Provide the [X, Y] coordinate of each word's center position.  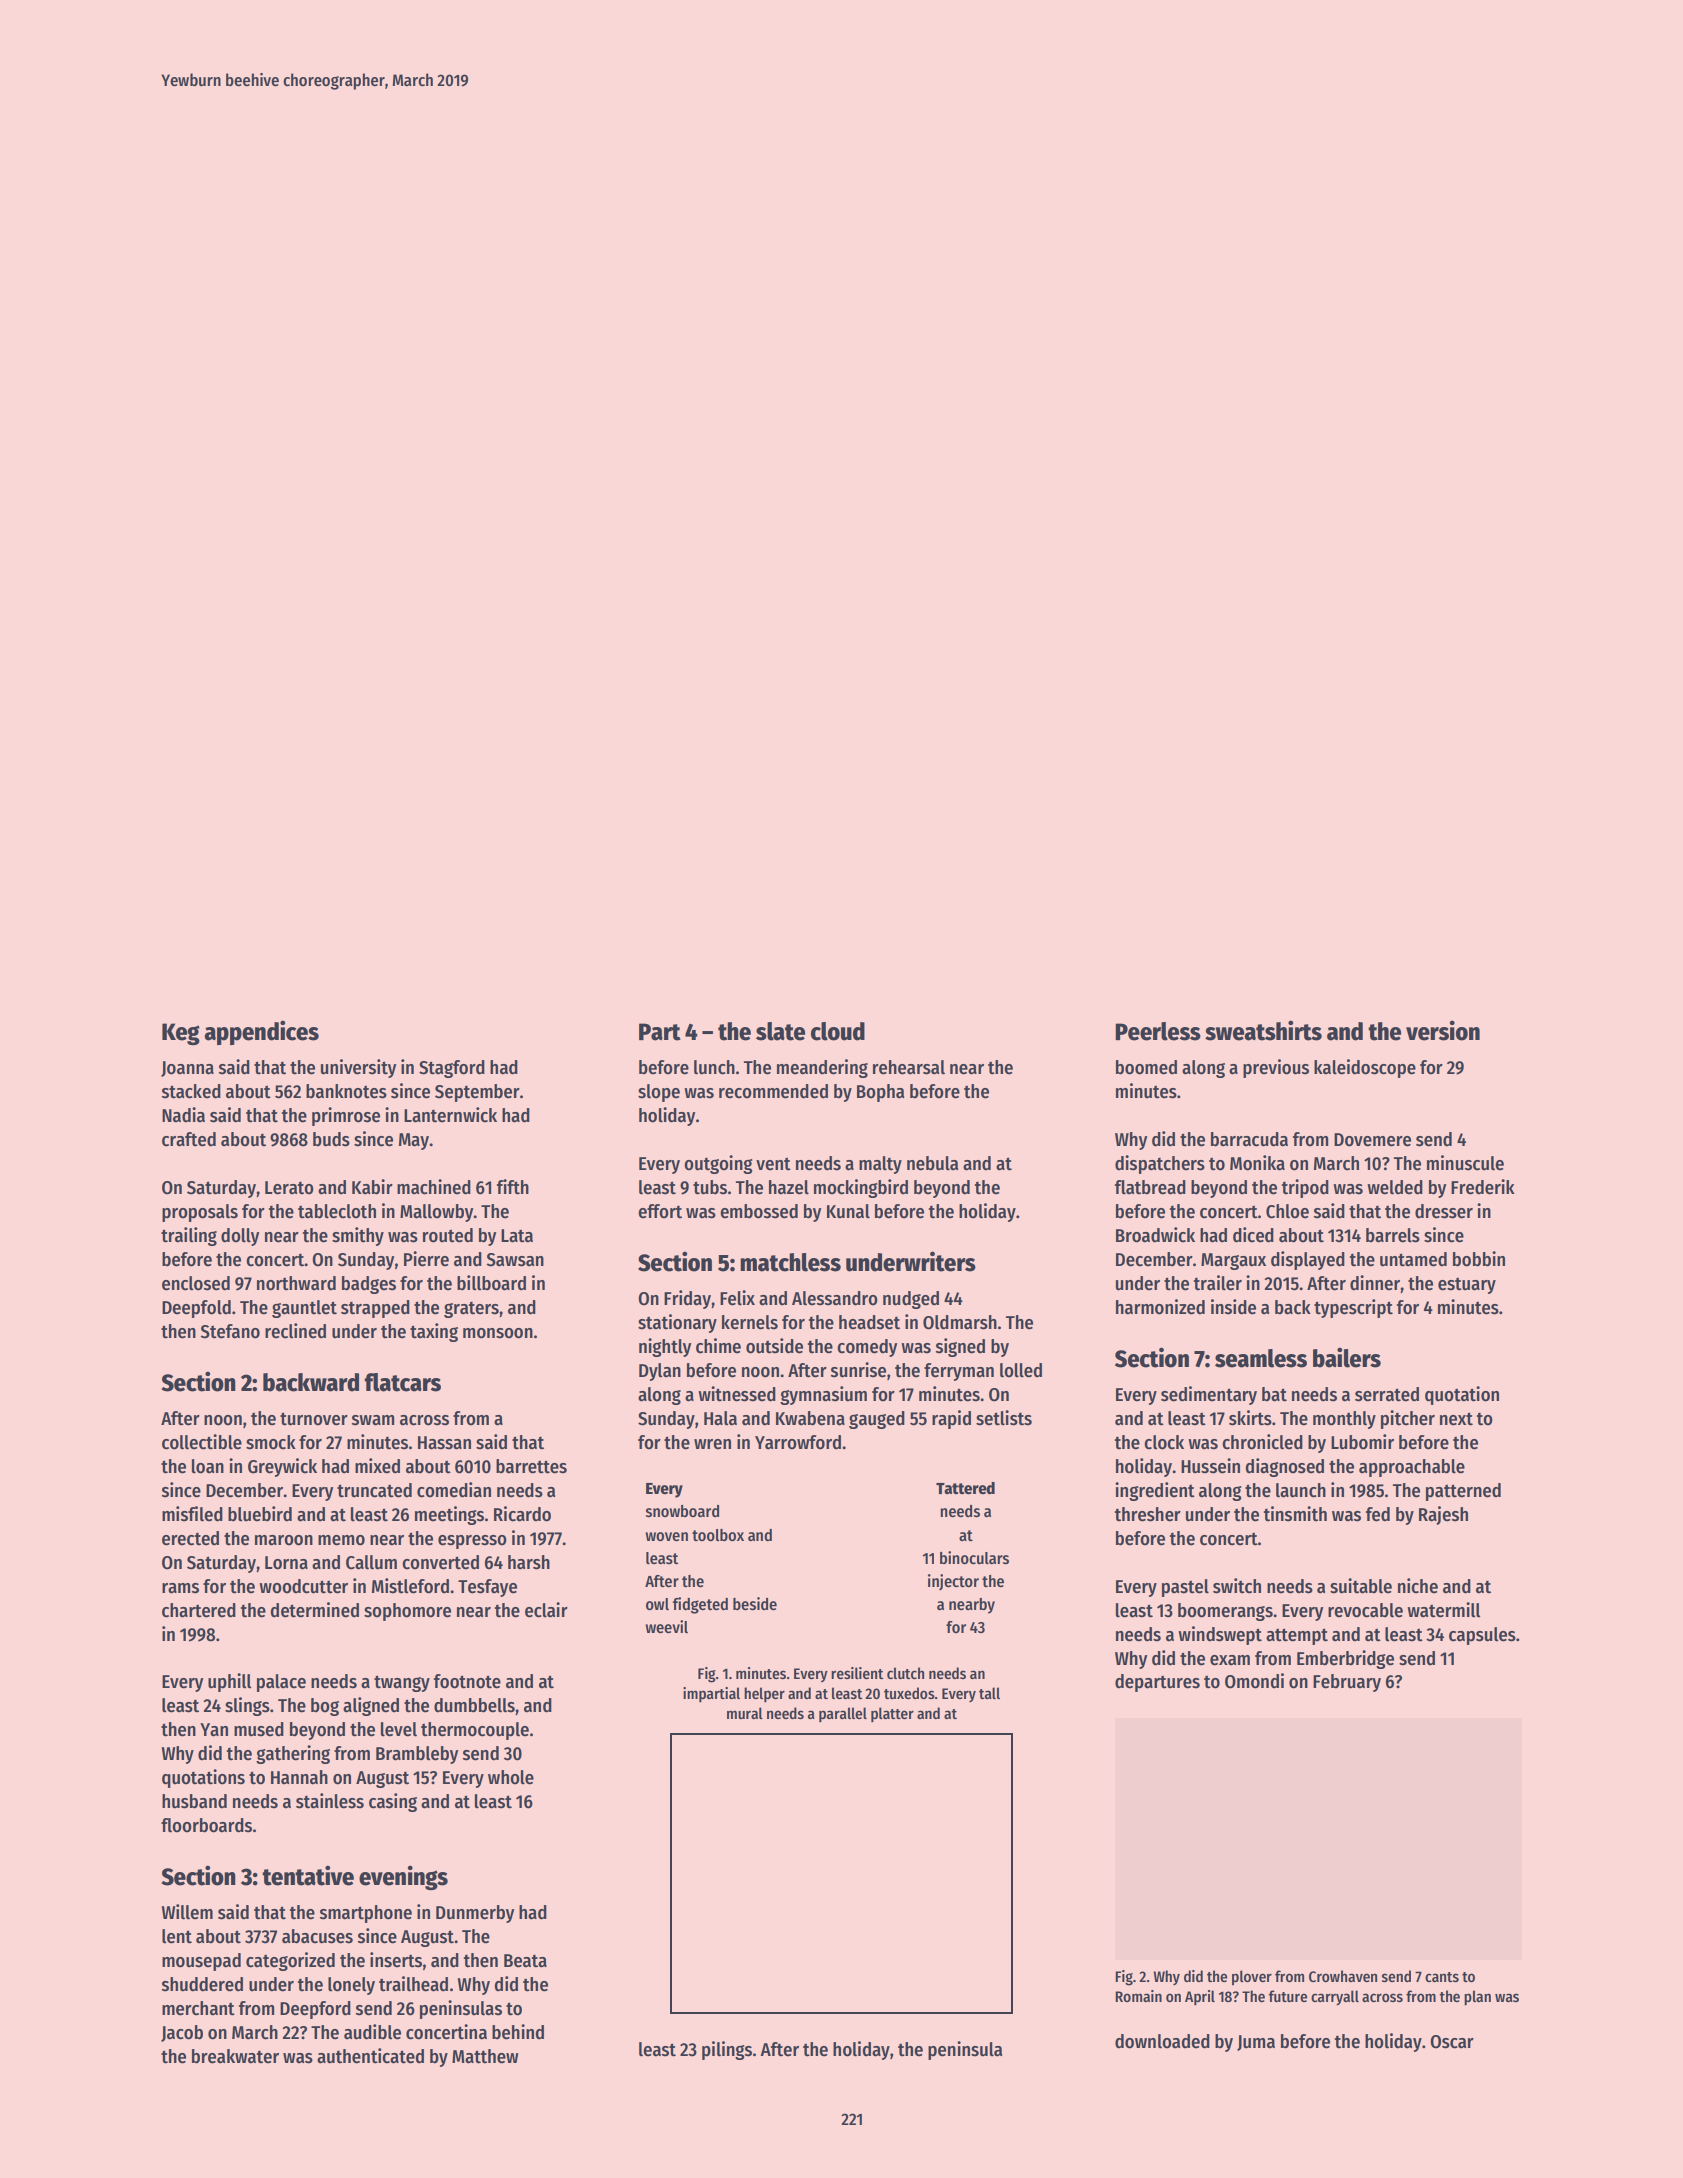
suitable [1361, 1586]
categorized [290, 1961]
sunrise [858, 1370]
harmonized [1160, 1307]
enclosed [196, 1283]
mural [745, 1713]
